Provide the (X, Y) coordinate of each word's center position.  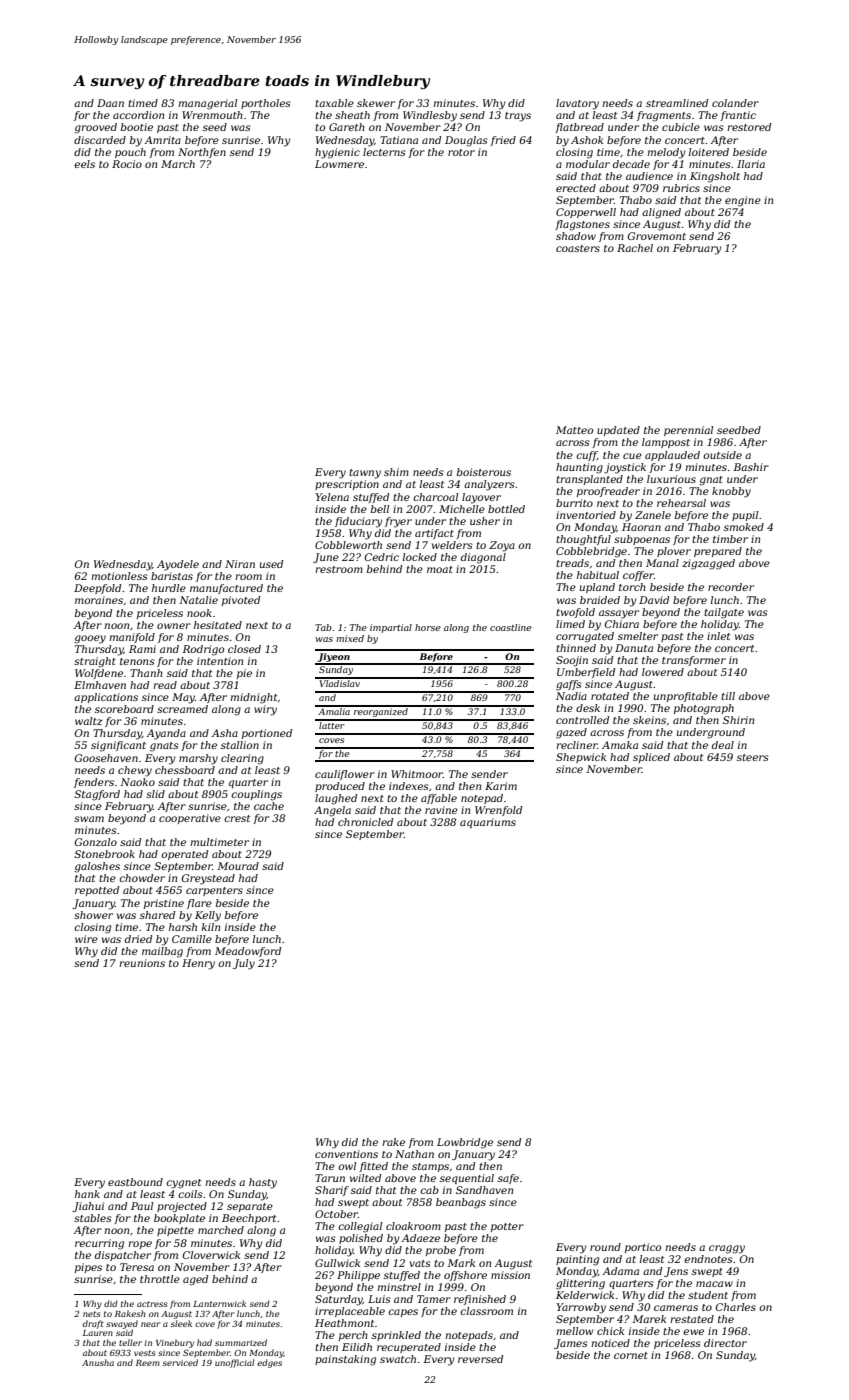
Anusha (98, 1362)
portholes (266, 104)
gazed (571, 733)
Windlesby (430, 116)
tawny (365, 474)
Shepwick (581, 758)
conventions (346, 1154)
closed (244, 649)
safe (508, 1179)
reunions (142, 963)
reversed (480, 1359)
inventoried (586, 515)
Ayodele (178, 565)
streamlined (677, 103)
